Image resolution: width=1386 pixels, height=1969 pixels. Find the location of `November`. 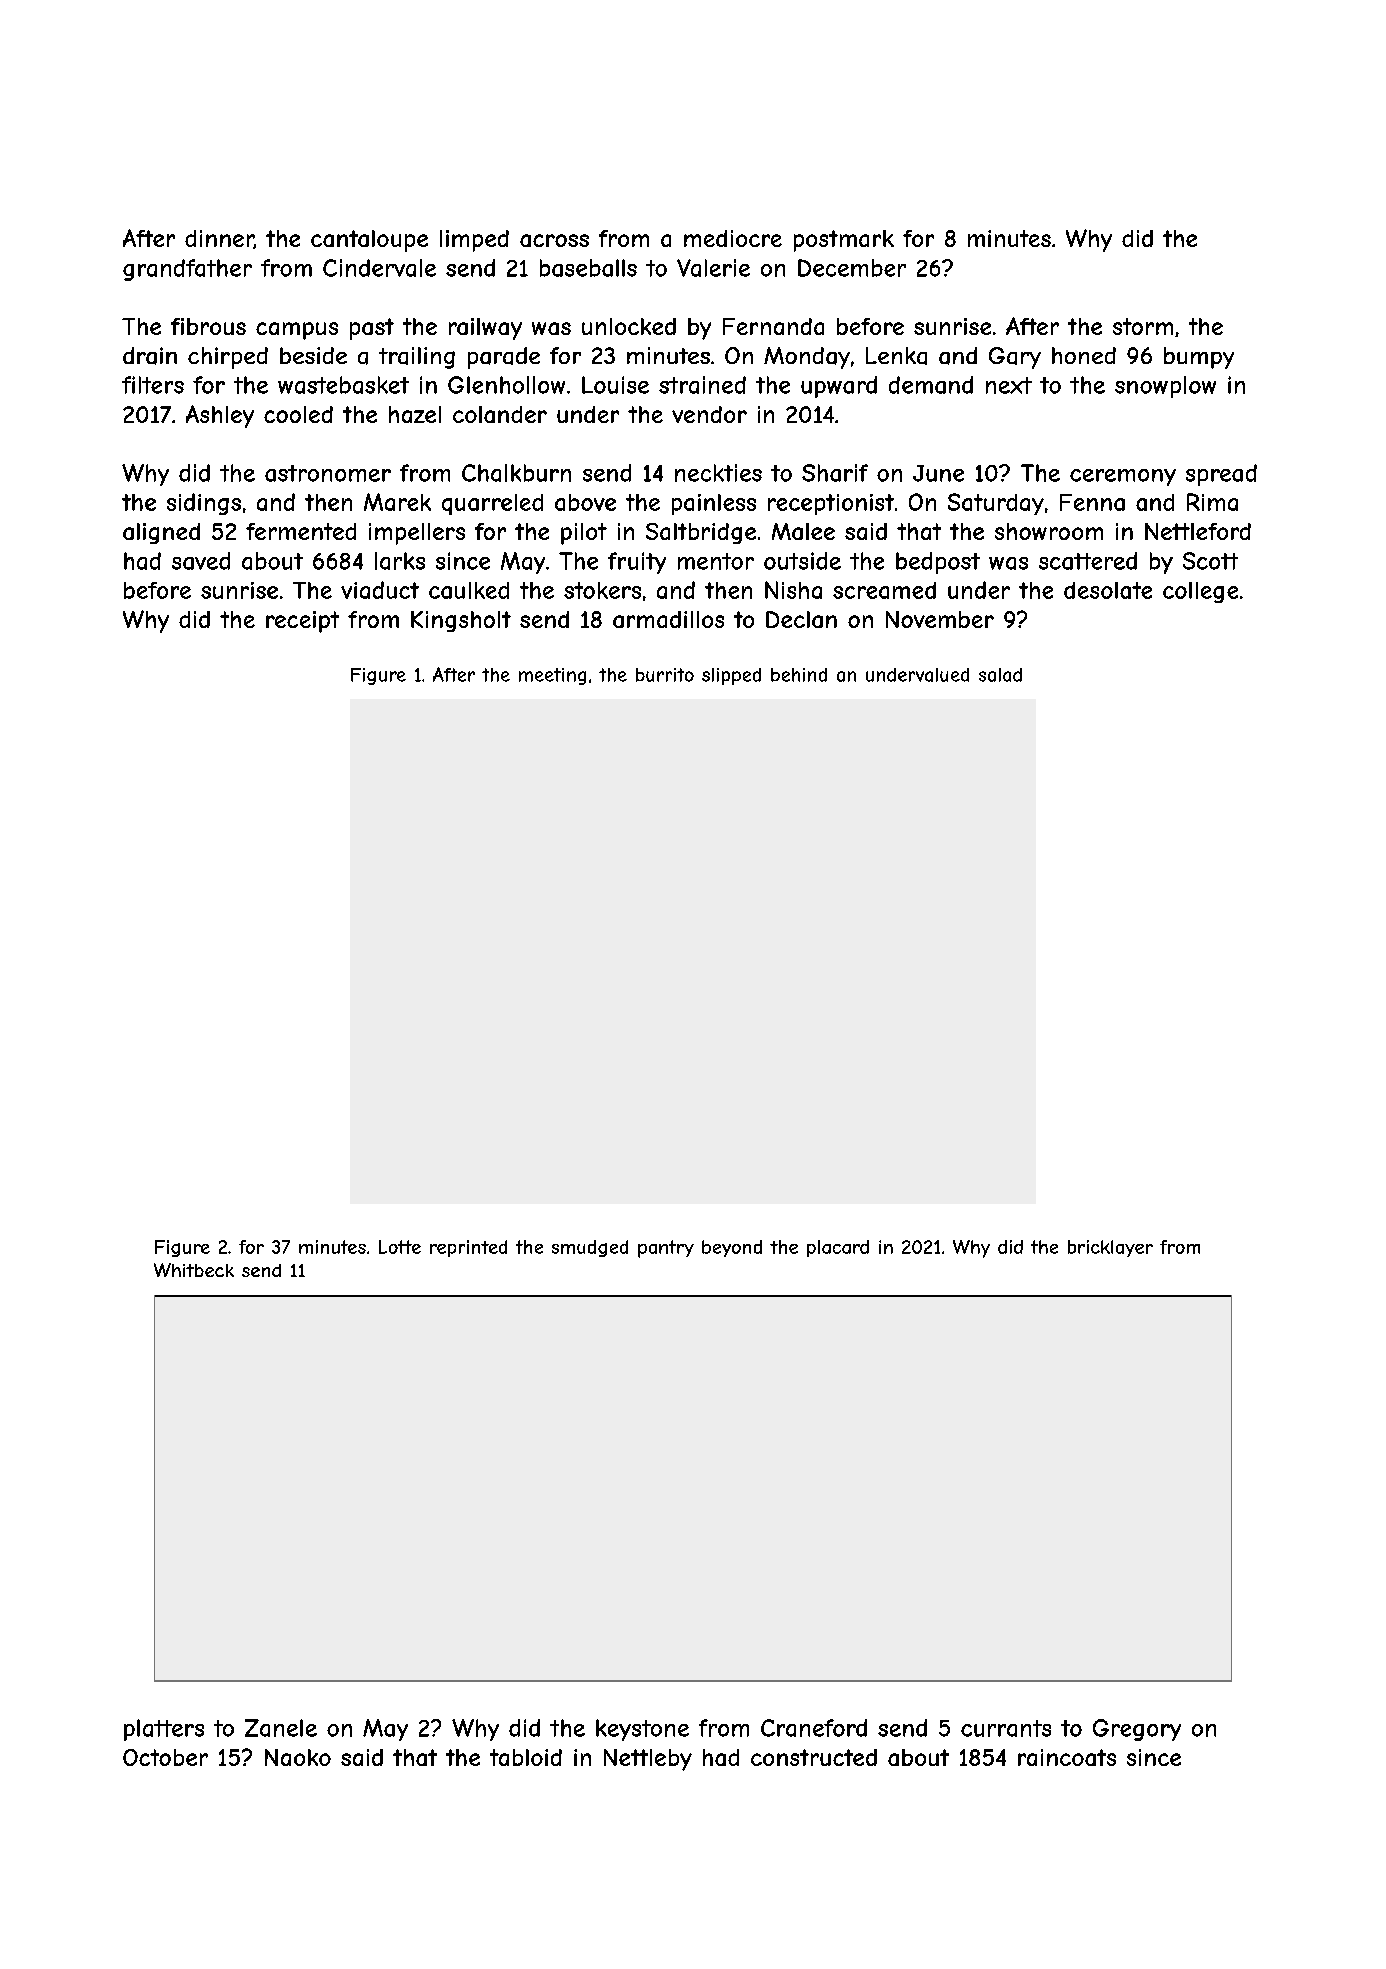

November is located at coordinates (940, 619).
